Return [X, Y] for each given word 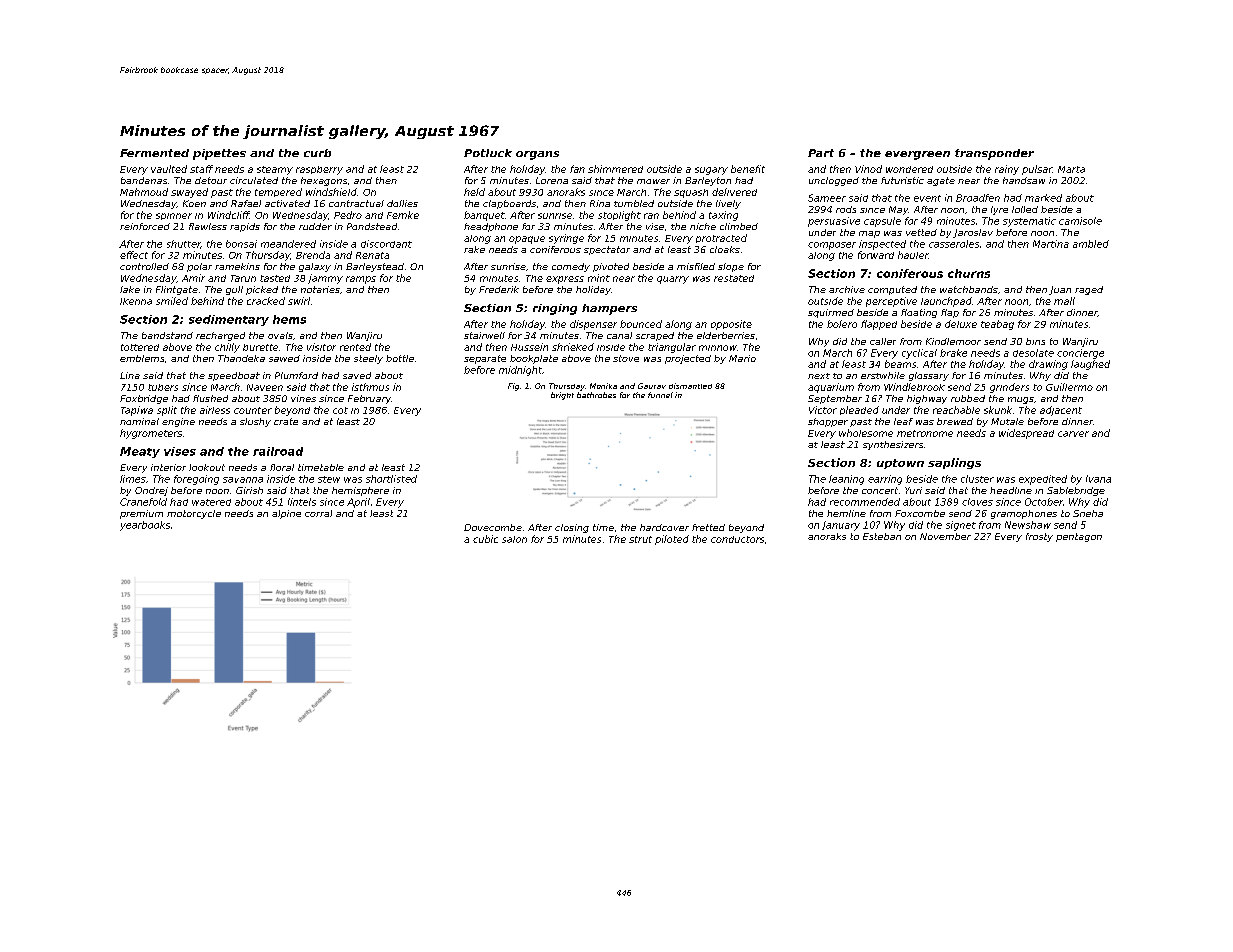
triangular [672, 348]
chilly [227, 348]
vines [303, 398]
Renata [372, 255]
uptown [900, 464]
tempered [278, 192]
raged [1089, 290]
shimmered [615, 169]
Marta [1071, 169]
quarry [673, 280]
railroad [278, 451]
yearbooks [145, 526]
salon [514, 539]
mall [1064, 301]
